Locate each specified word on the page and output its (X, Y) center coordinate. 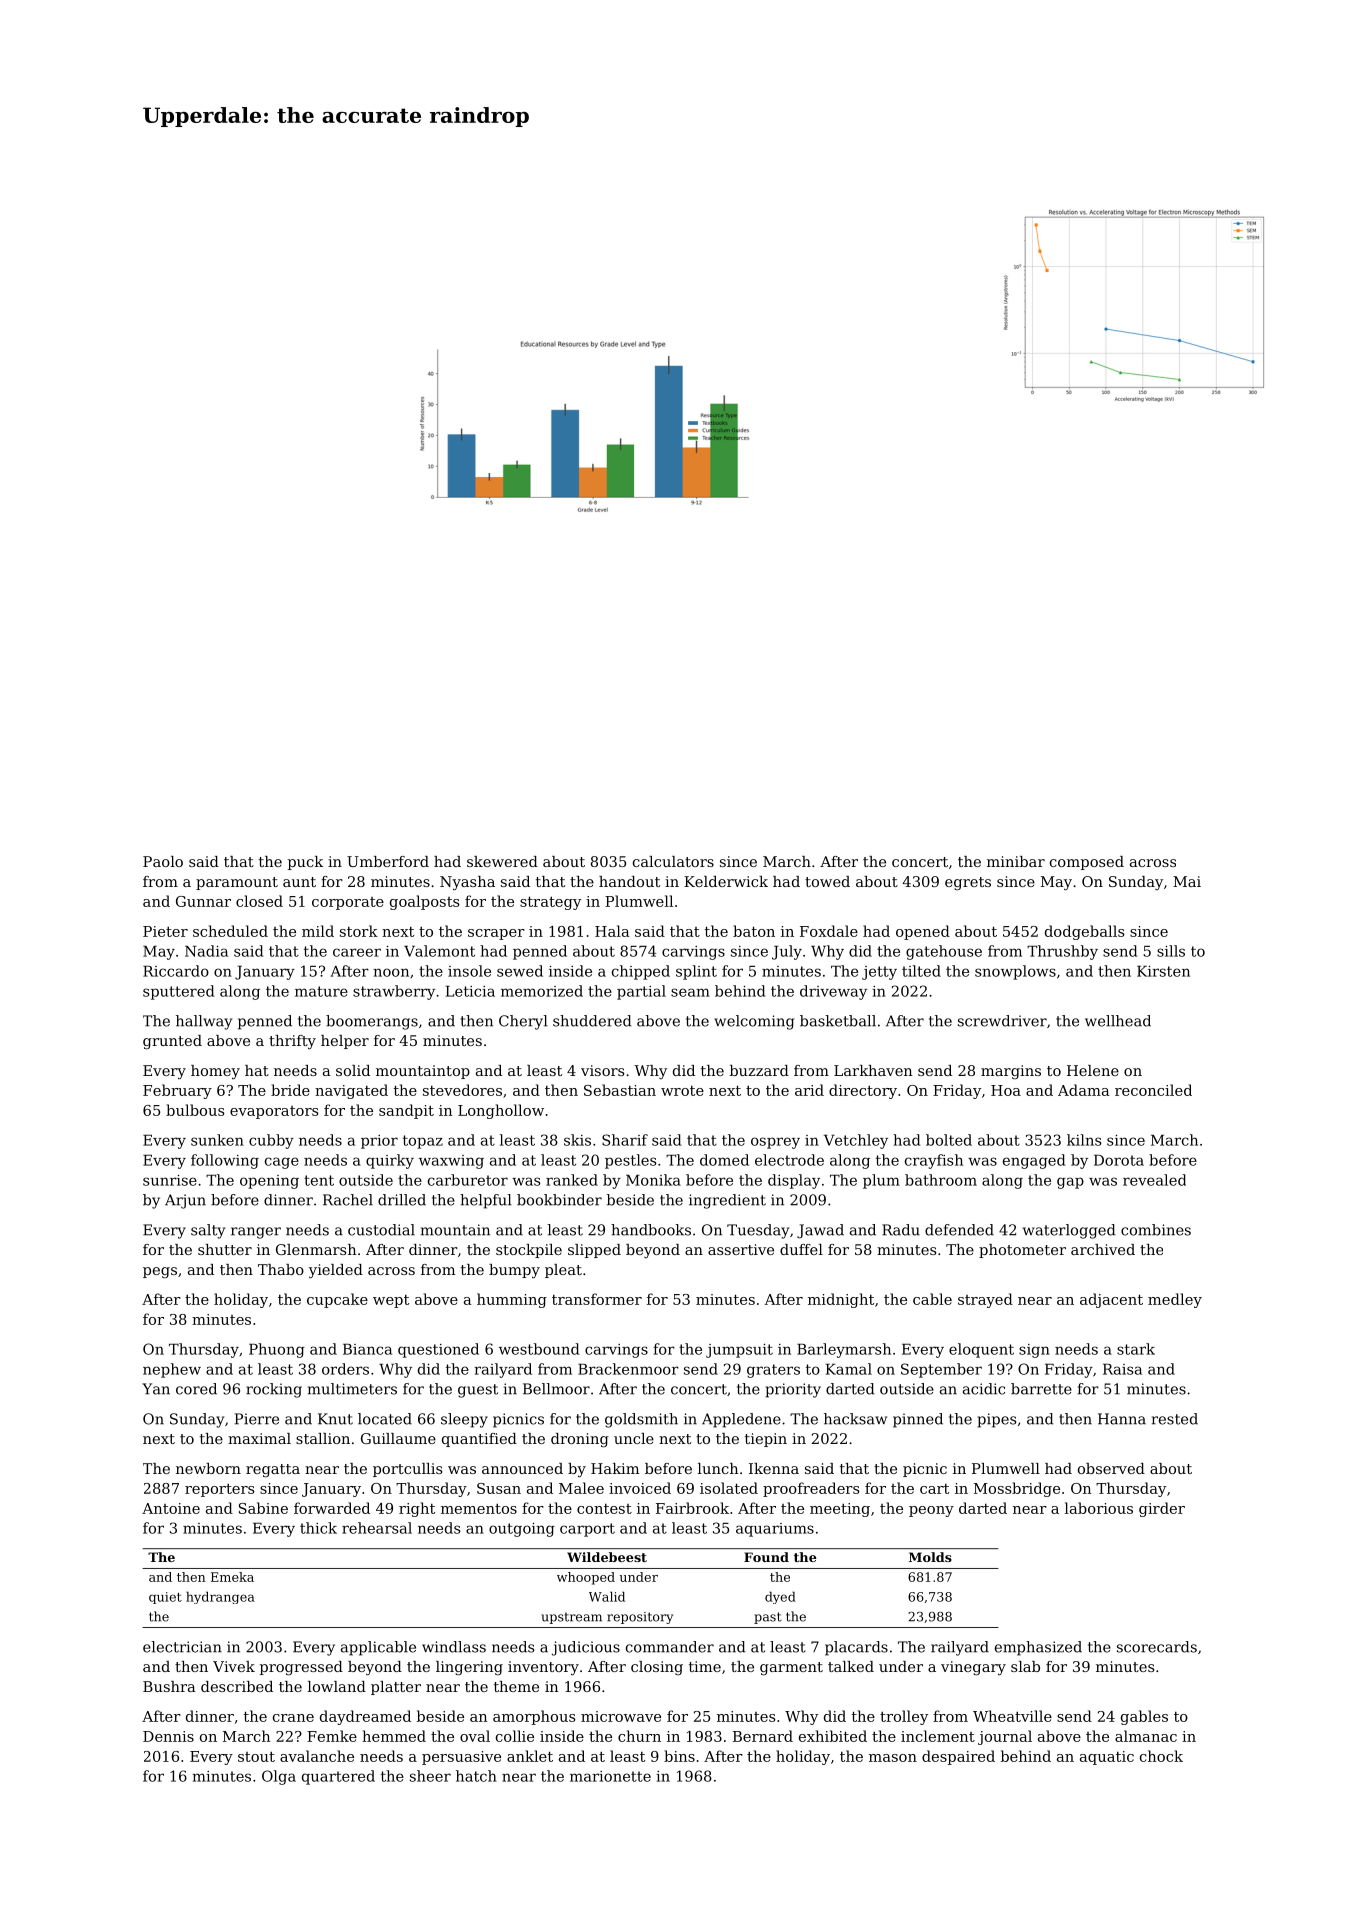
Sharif (625, 1140)
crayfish (934, 1161)
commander (670, 1647)
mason (893, 1758)
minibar (1016, 861)
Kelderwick (726, 881)
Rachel (348, 1200)
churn (639, 1736)
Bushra (169, 1686)
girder (1162, 1509)
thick (318, 1528)
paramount (237, 883)
